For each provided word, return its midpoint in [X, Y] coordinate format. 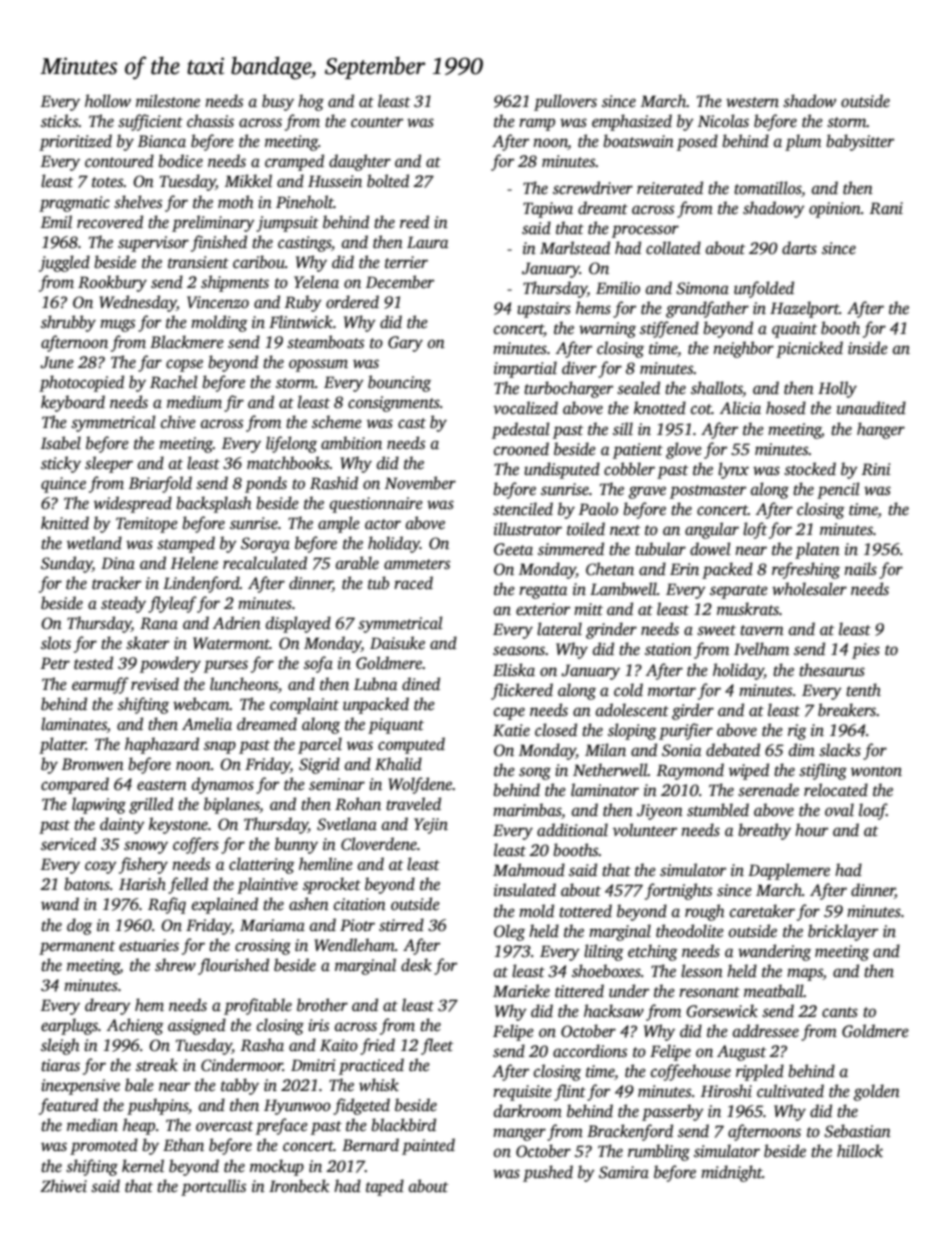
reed [414, 222]
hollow [108, 100]
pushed [548, 1173]
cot [701, 409]
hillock [860, 1151]
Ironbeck [299, 1186]
